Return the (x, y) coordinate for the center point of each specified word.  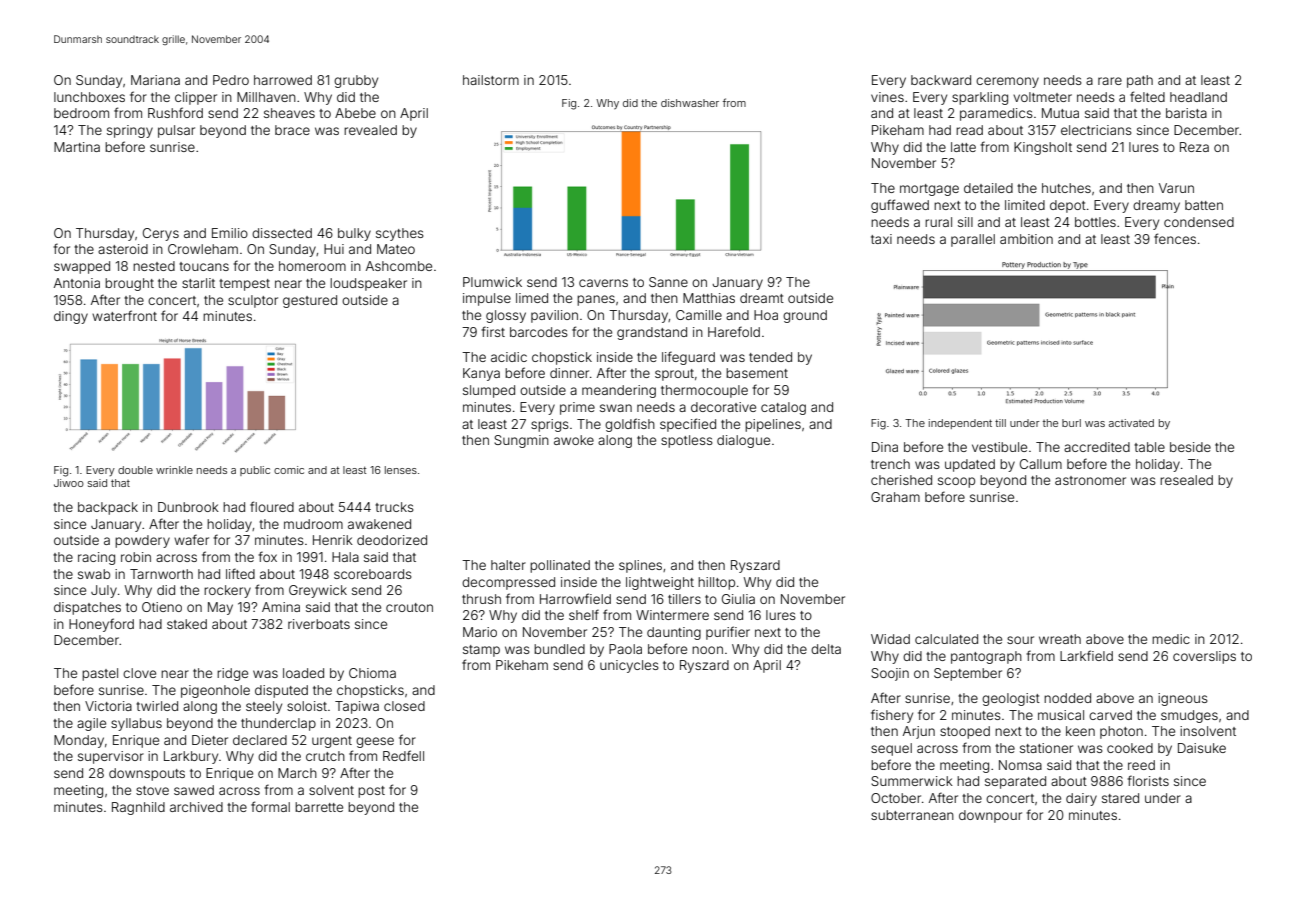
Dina (885, 447)
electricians (1096, 130)
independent (960, 424)
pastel (100, 674)
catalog (783, 408)
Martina (77, 147)
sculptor (253, 301)
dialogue (743, 441)
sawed (194, 790)
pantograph (986, 657)
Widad (890, 639)
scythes (400, 234)
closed (404, 706)
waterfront (124, 315)
